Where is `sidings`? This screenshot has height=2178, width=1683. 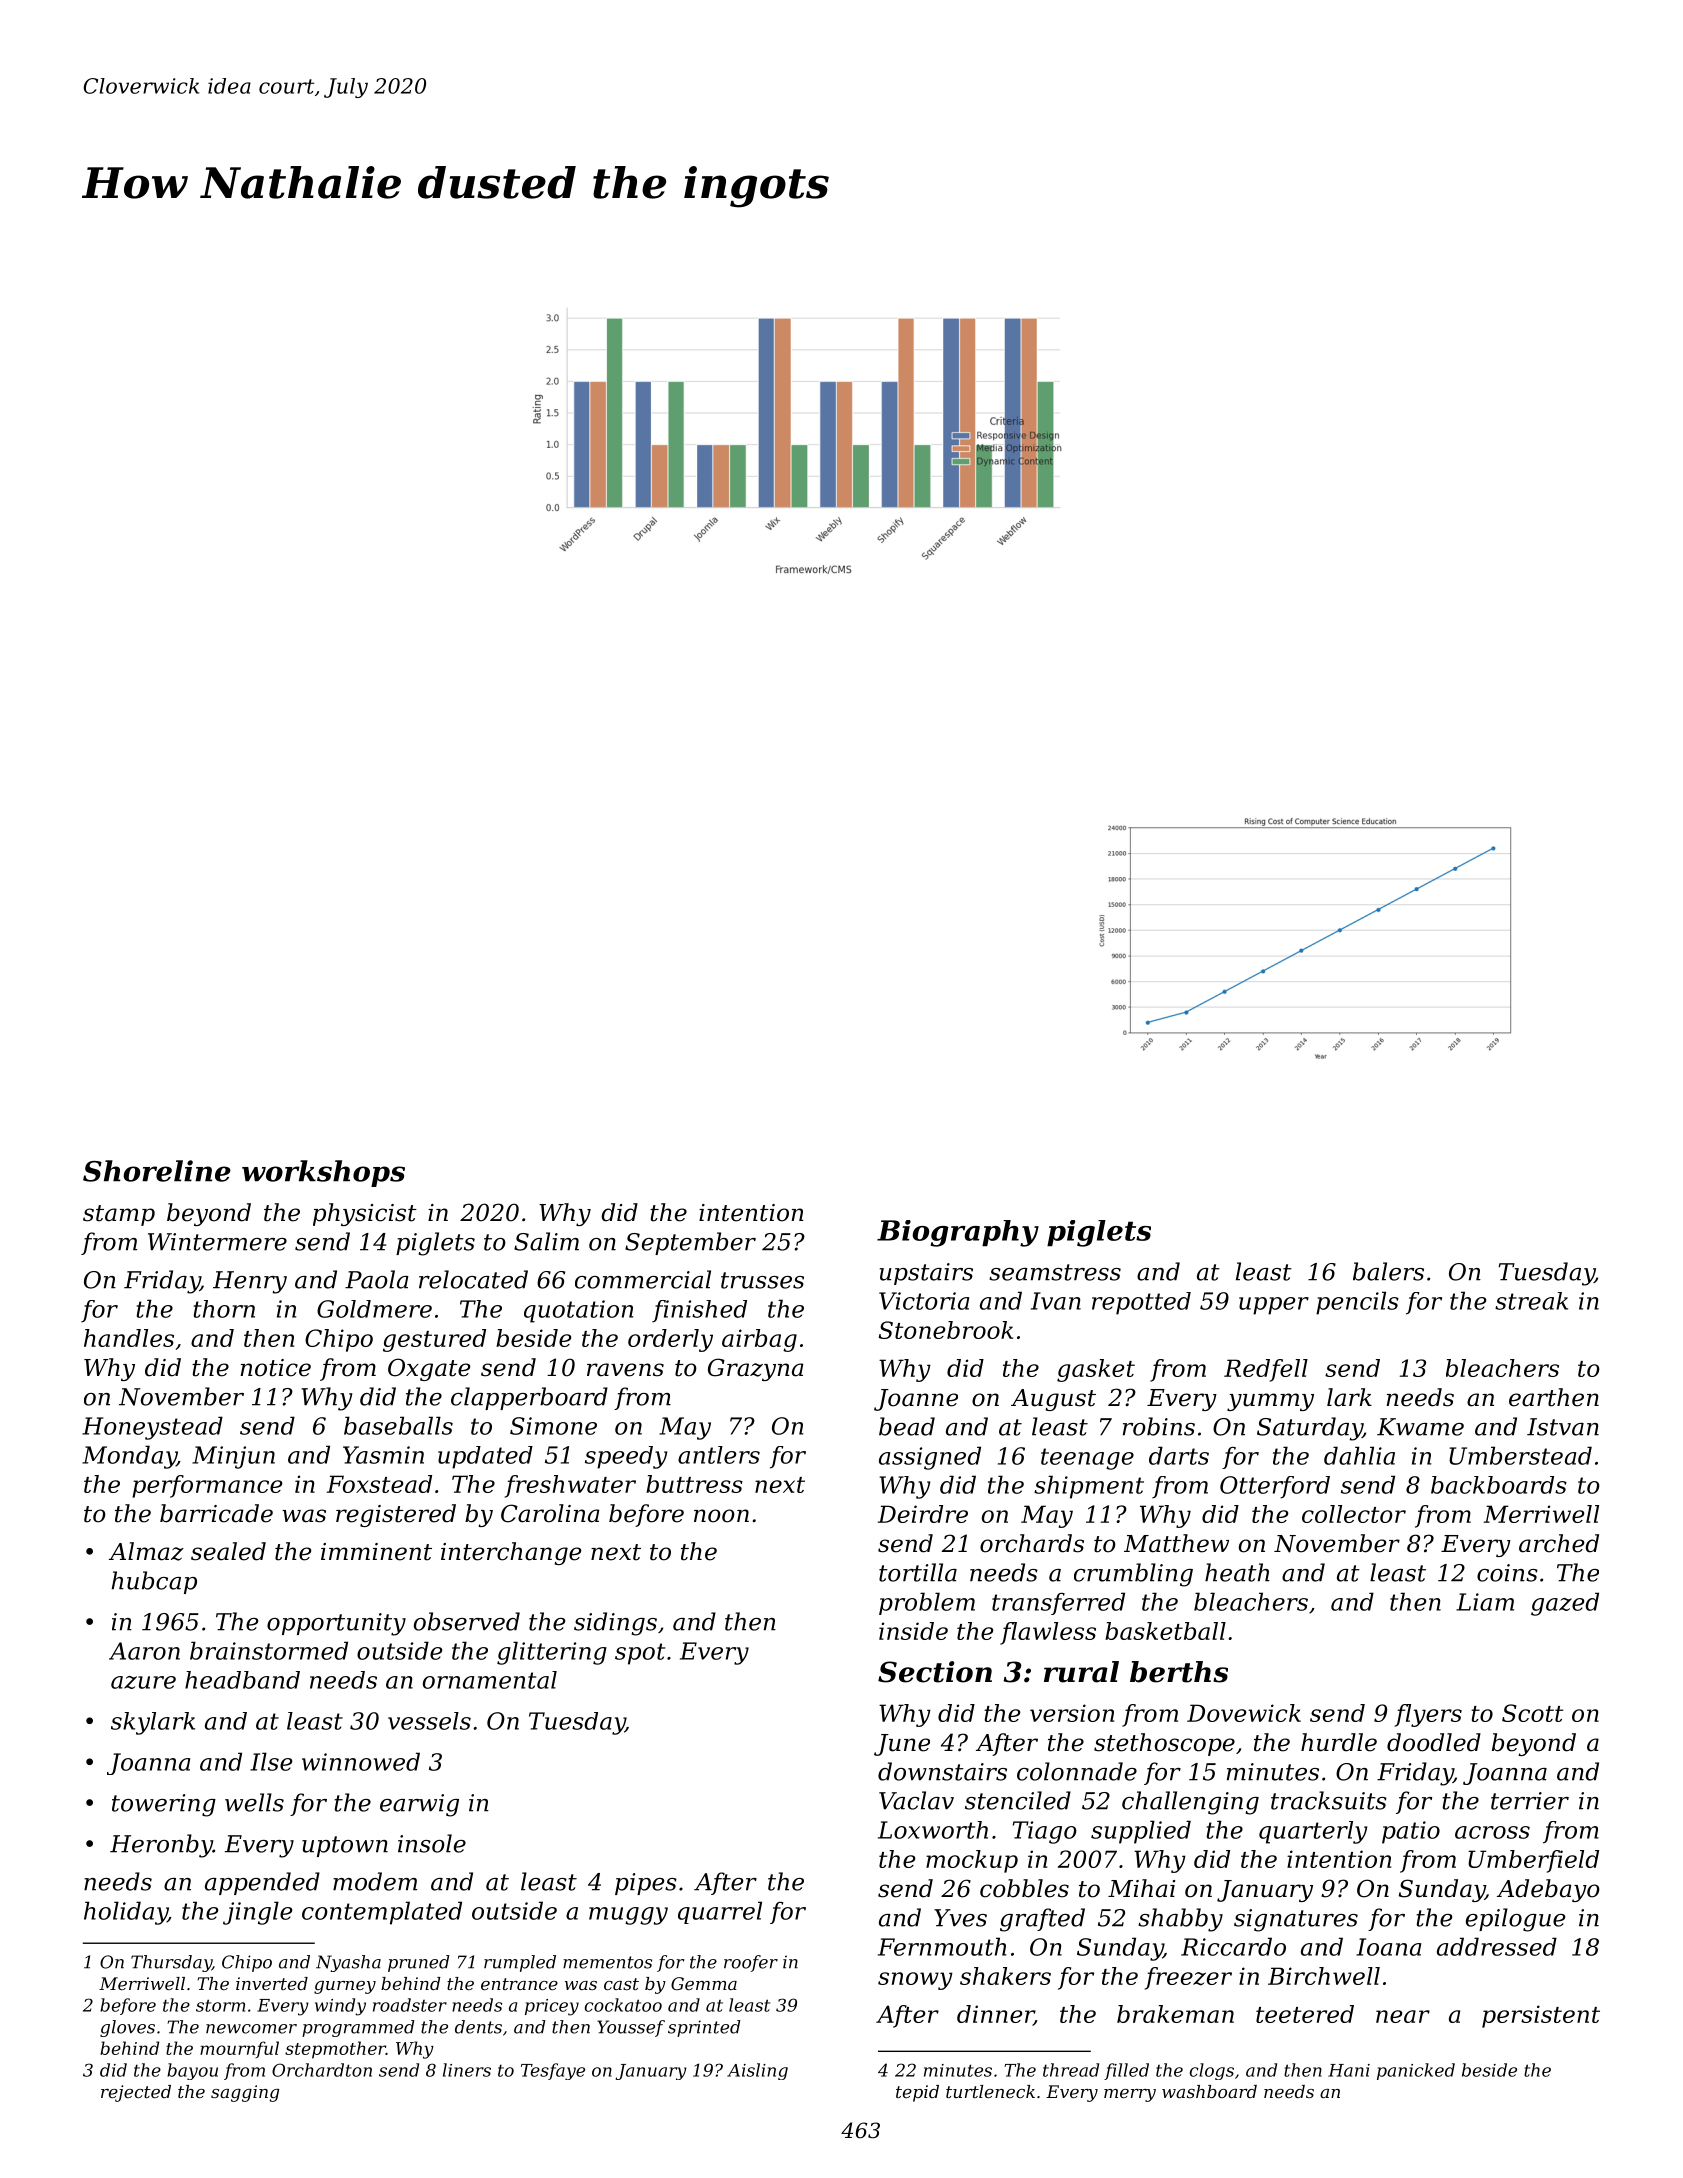 sidings is located at coordinates (615, 1624).
